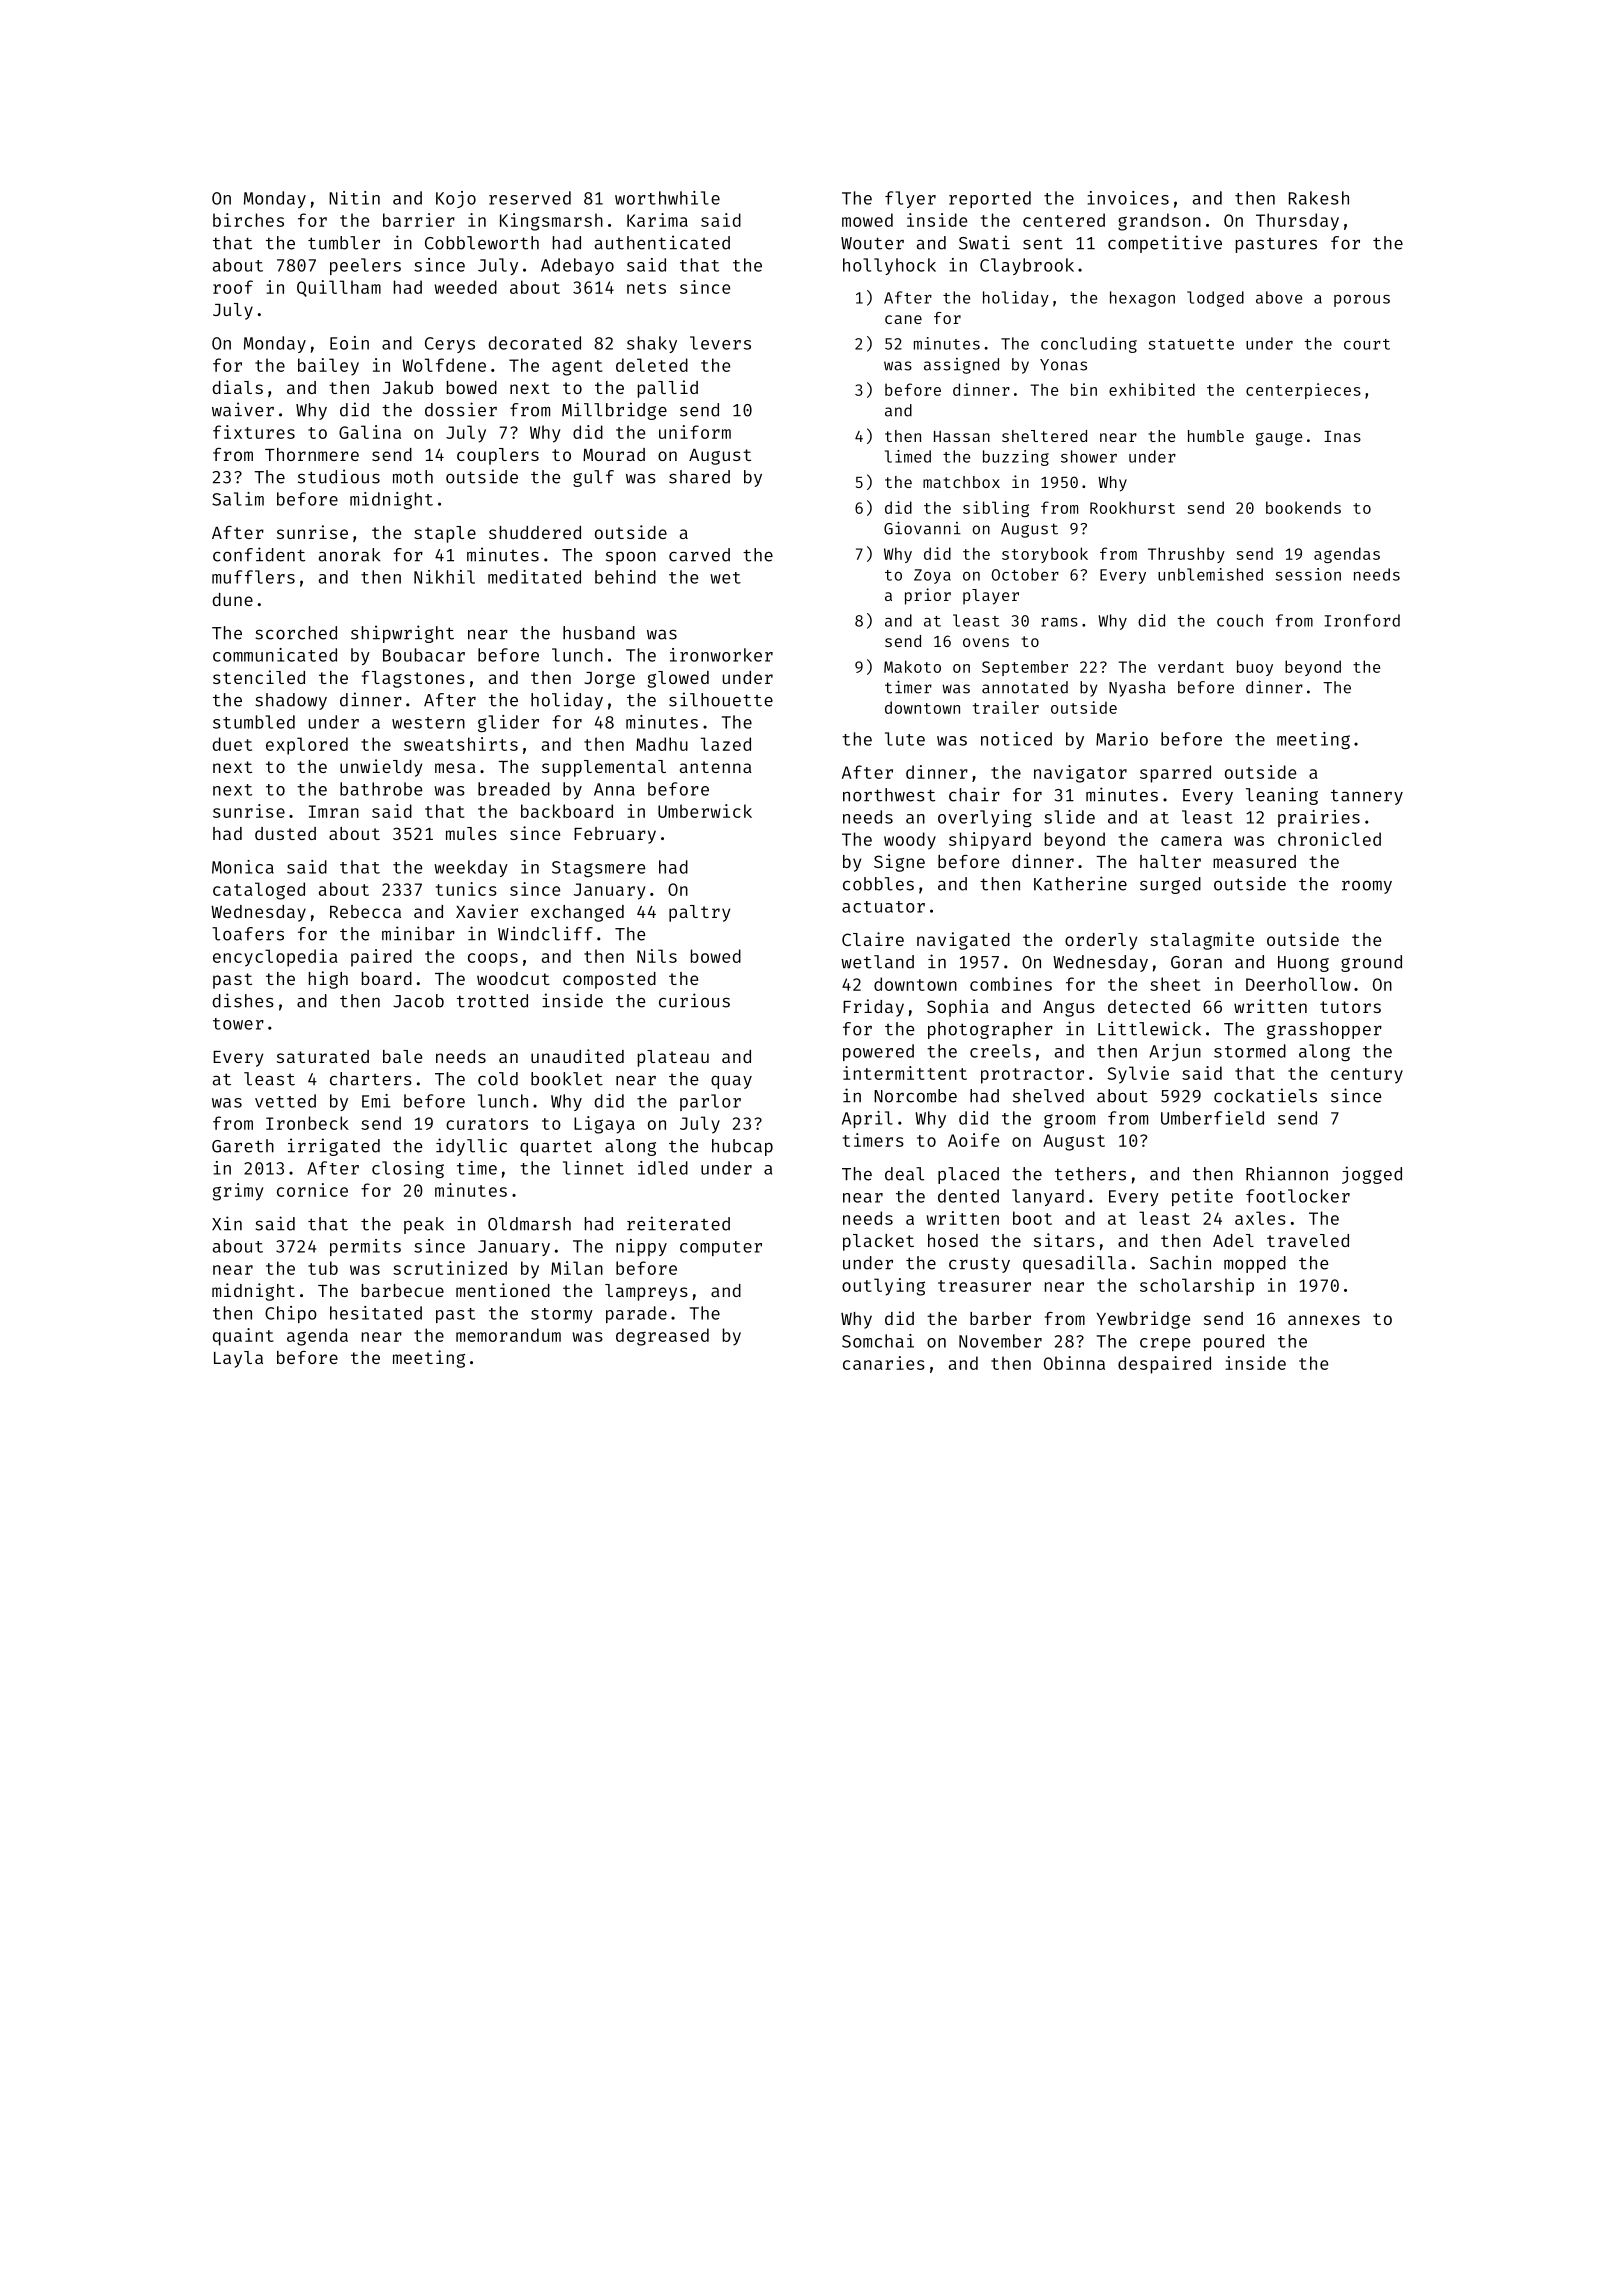 This screenshot has height=2292, width=1620. What do you see at coordinates (328, 367) in the screenshot?
I see `bailey` at bounding box center [328, 367].
